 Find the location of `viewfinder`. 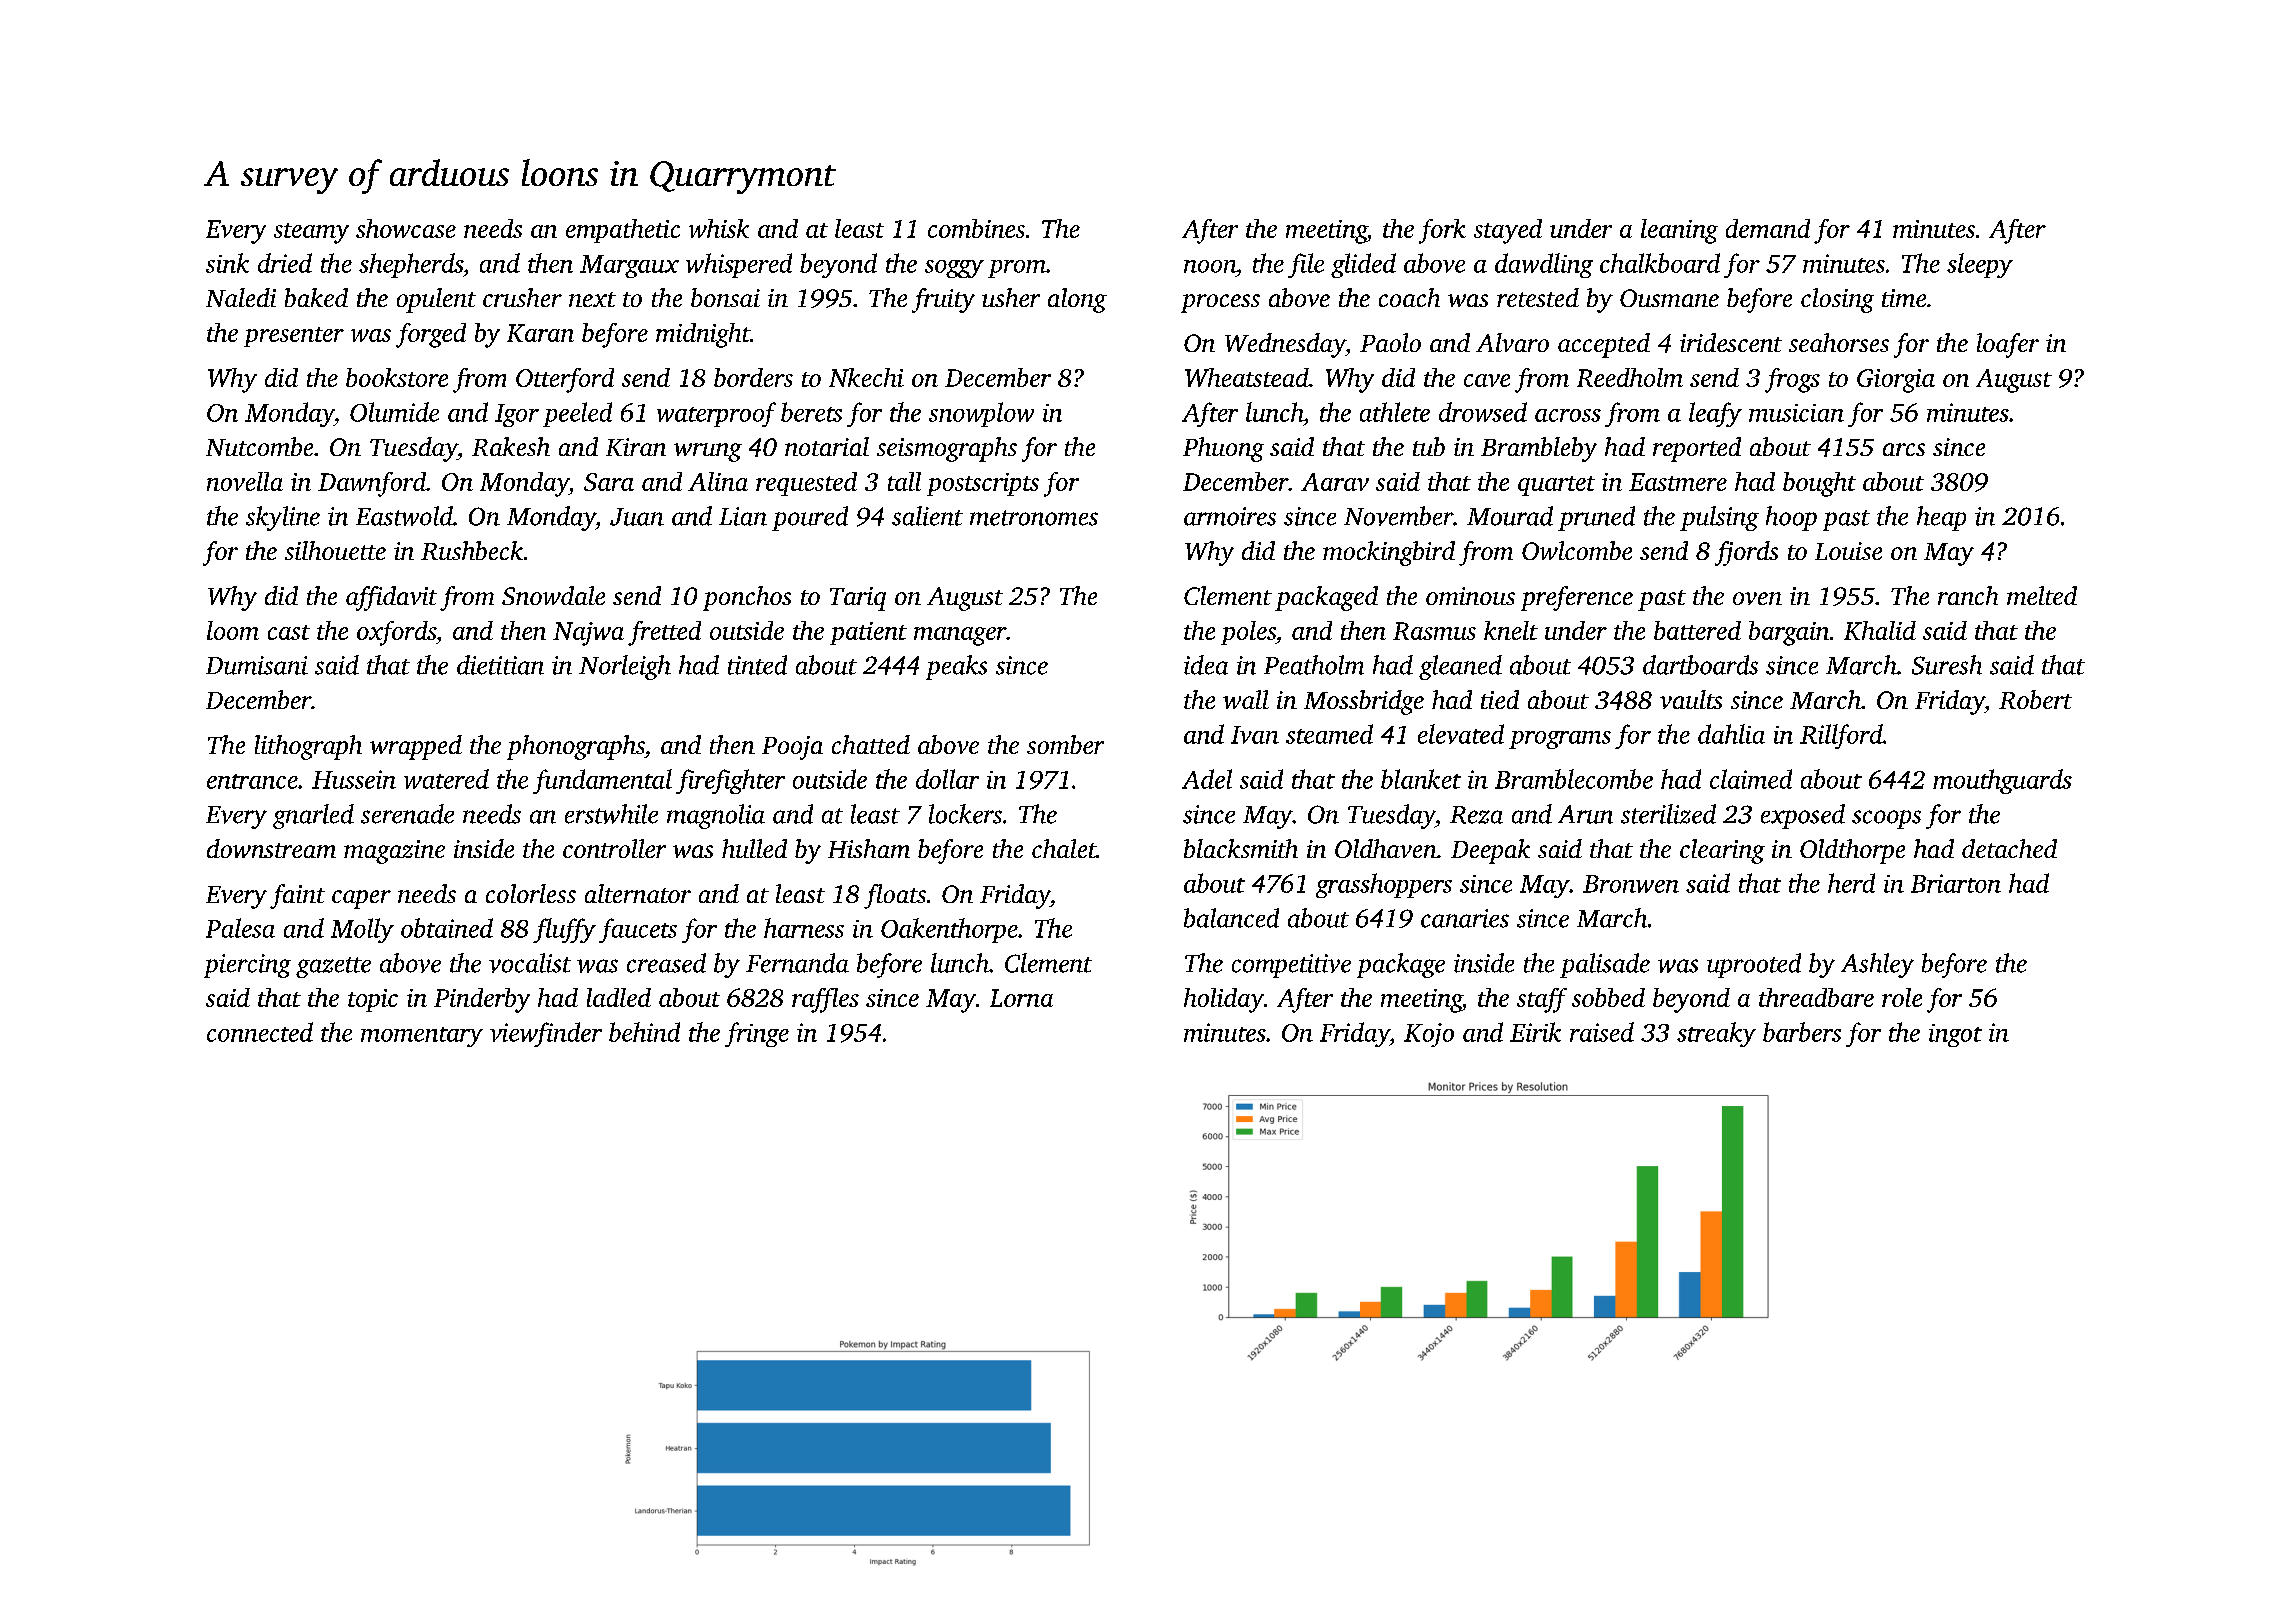

viewfinder is located at coordinates (546, 1034).
